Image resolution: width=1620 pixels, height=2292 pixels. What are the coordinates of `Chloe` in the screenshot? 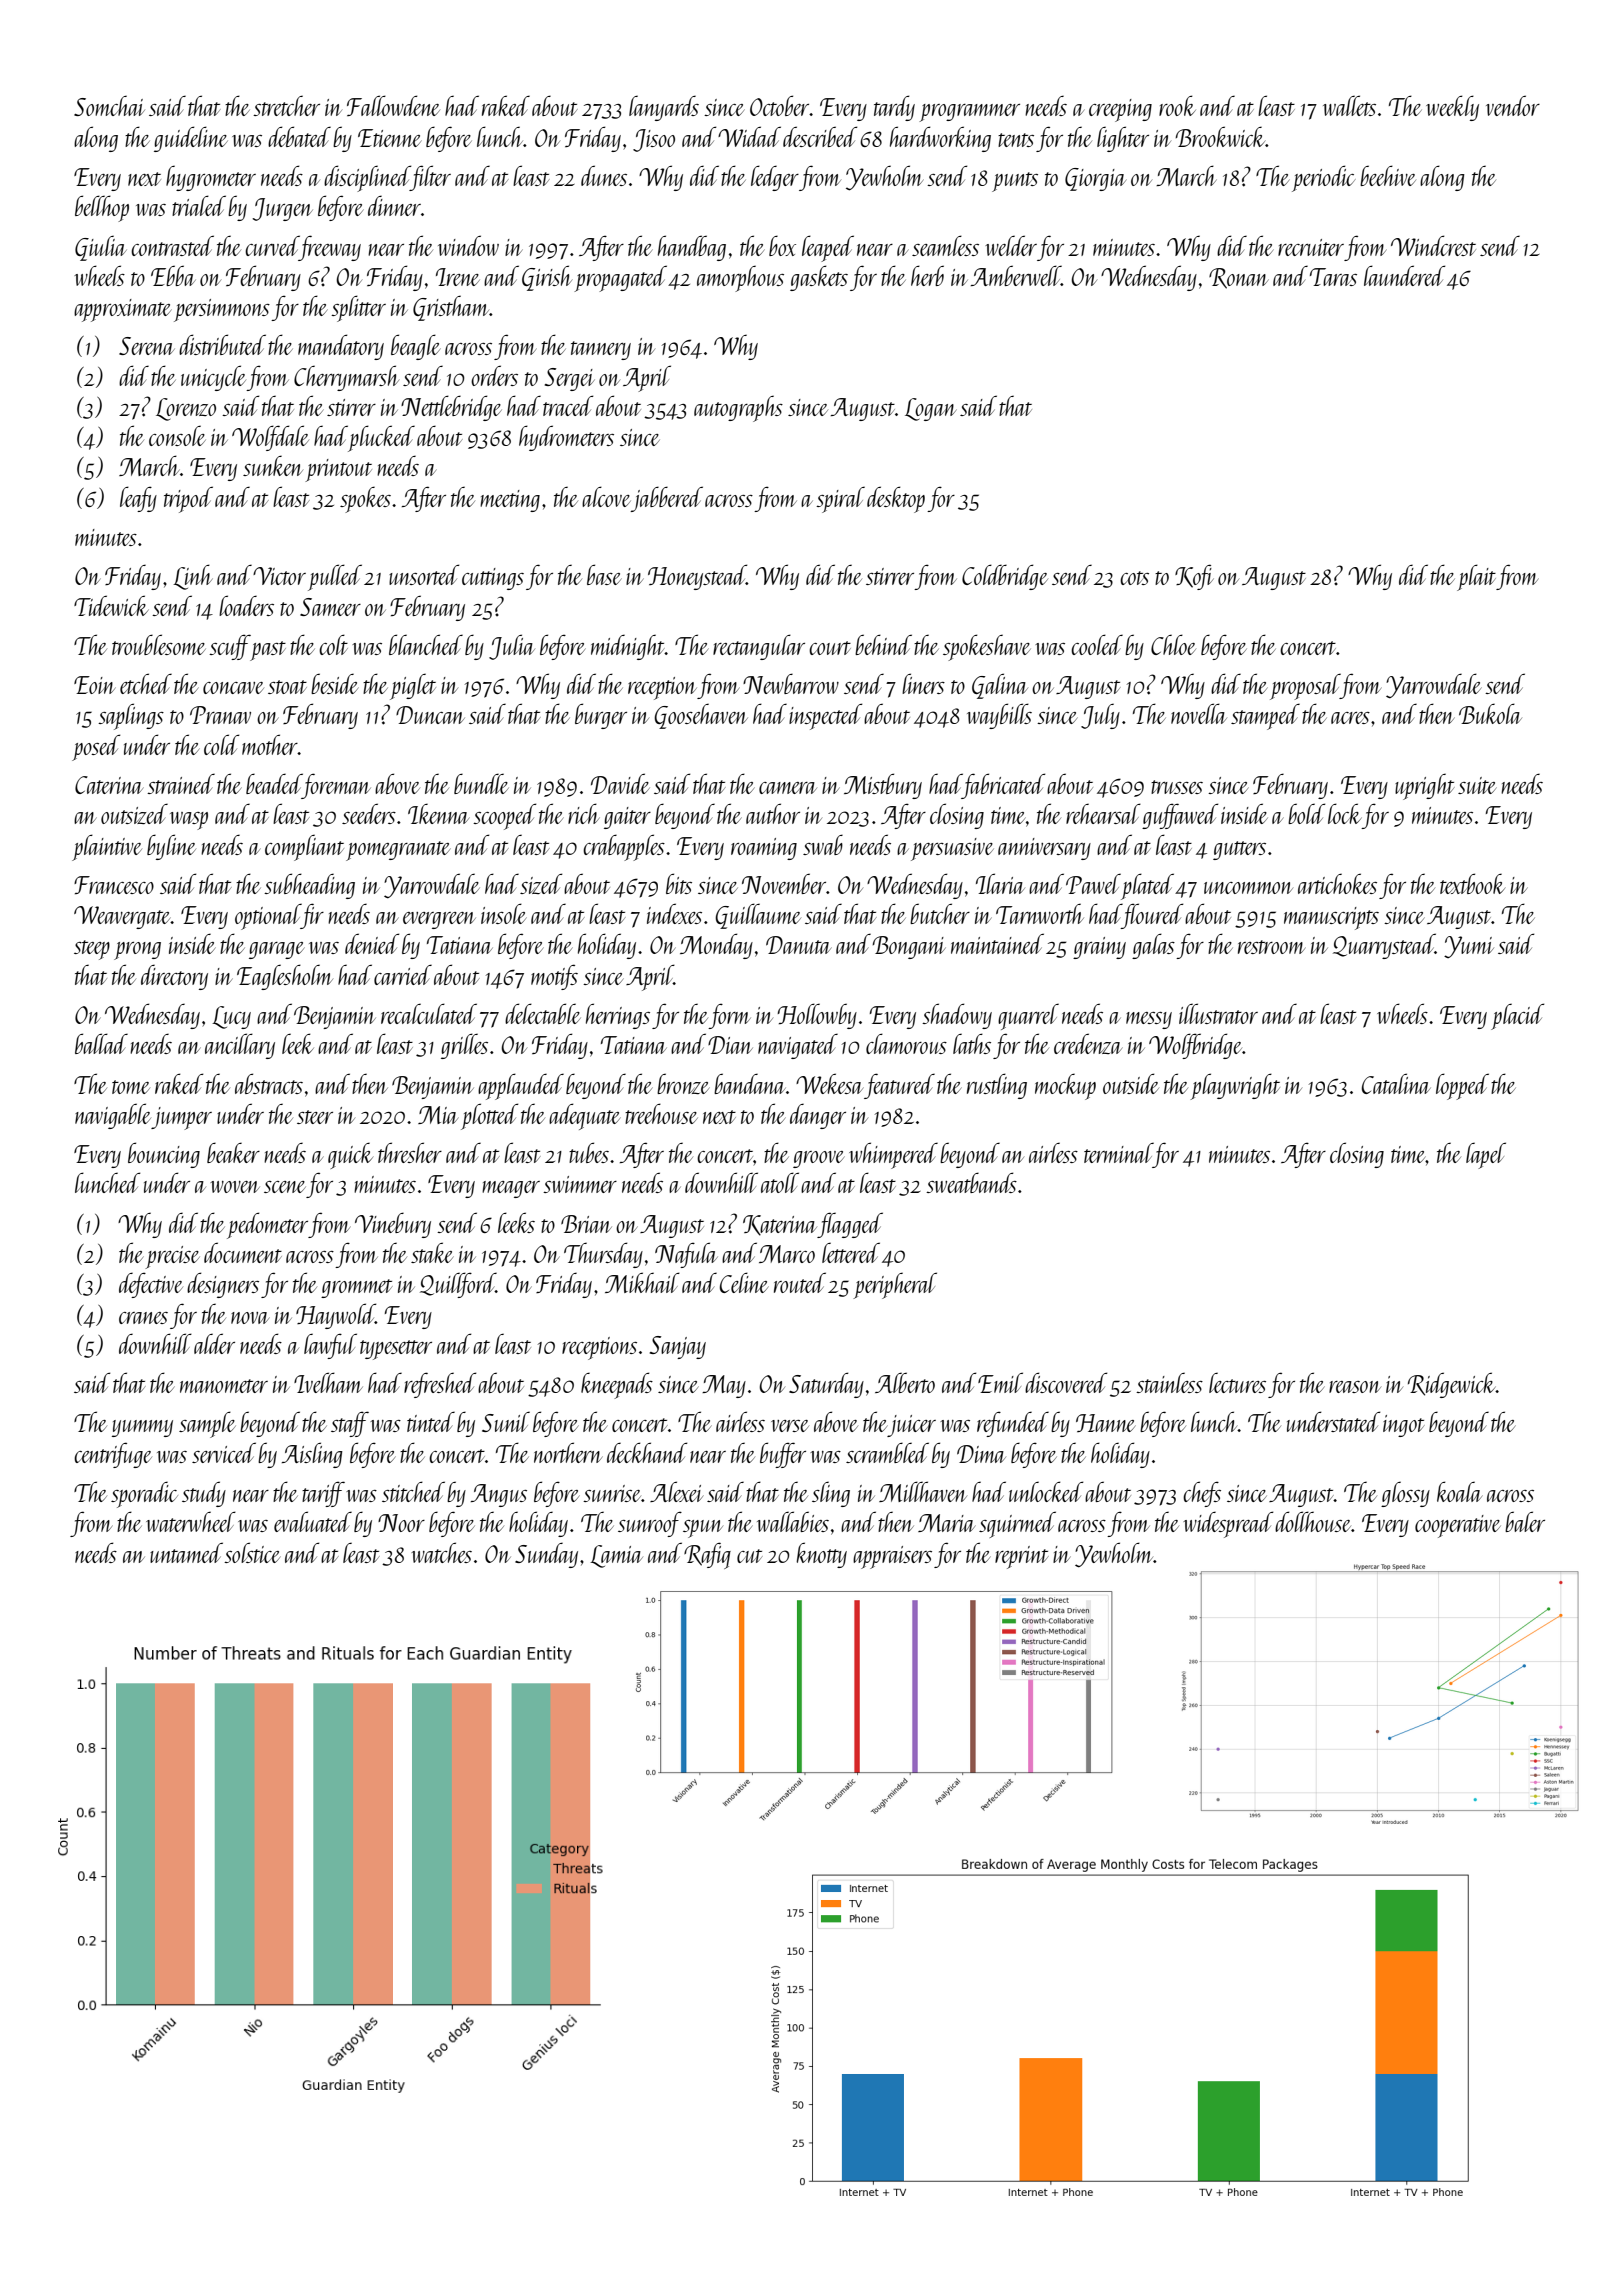 It's located at (1173, 644).
